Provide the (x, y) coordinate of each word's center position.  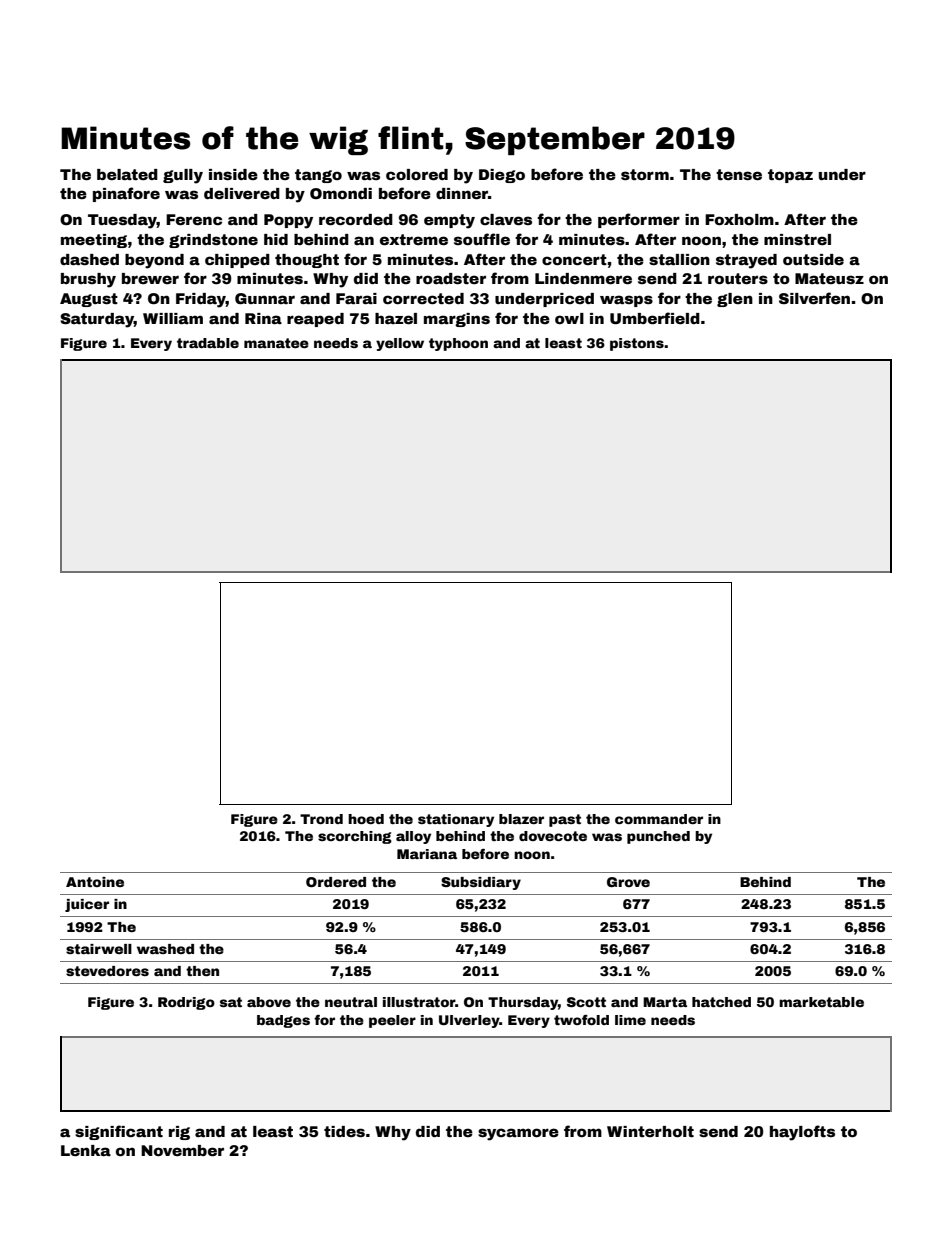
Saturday (97, 320)
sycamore (518, 1134)
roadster (451, 278)
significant (119, 1132)
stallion (679, 259)
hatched (721, 1002)
